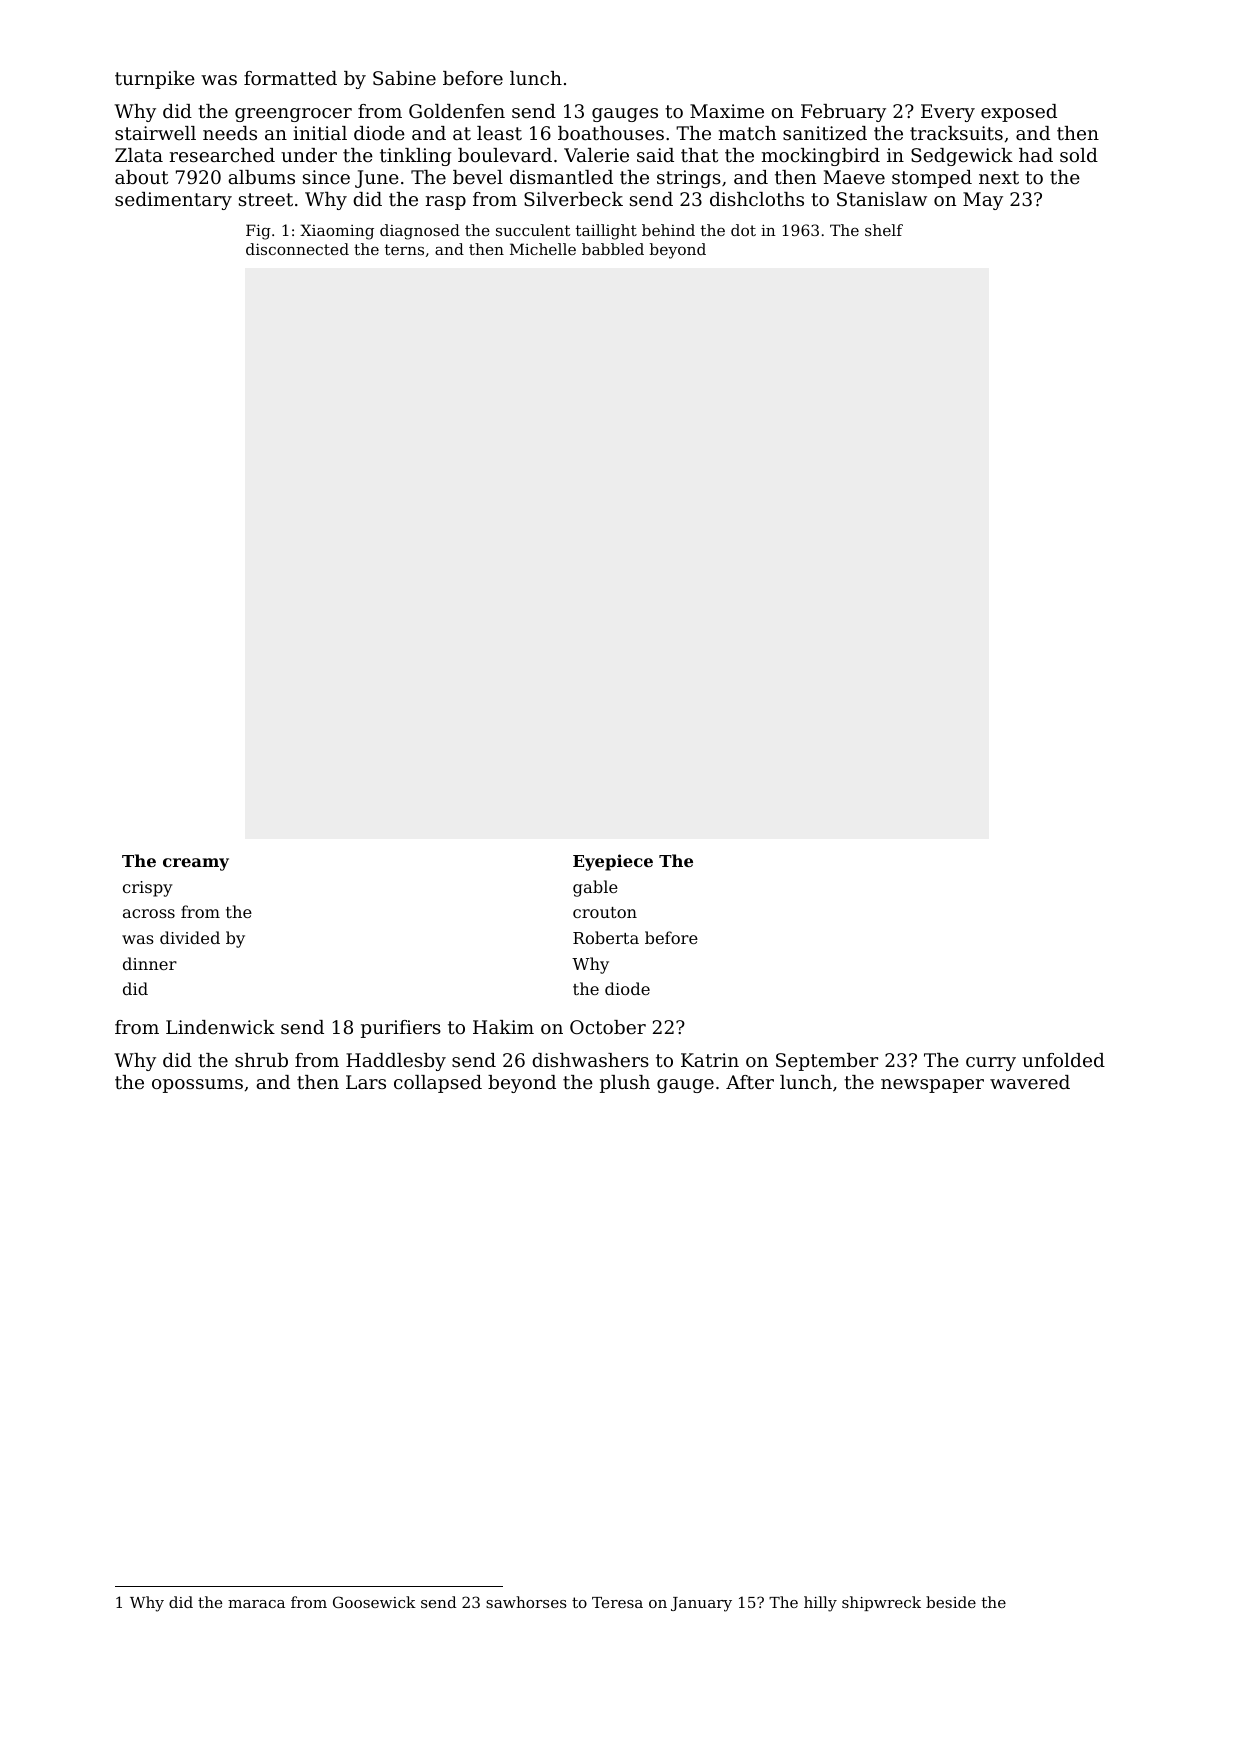 The height and width of the screenshot is (1746, 1234). Describe the element at coordinates (220, 1027) in the screenshot. I see `Lindenwick` at that location.
